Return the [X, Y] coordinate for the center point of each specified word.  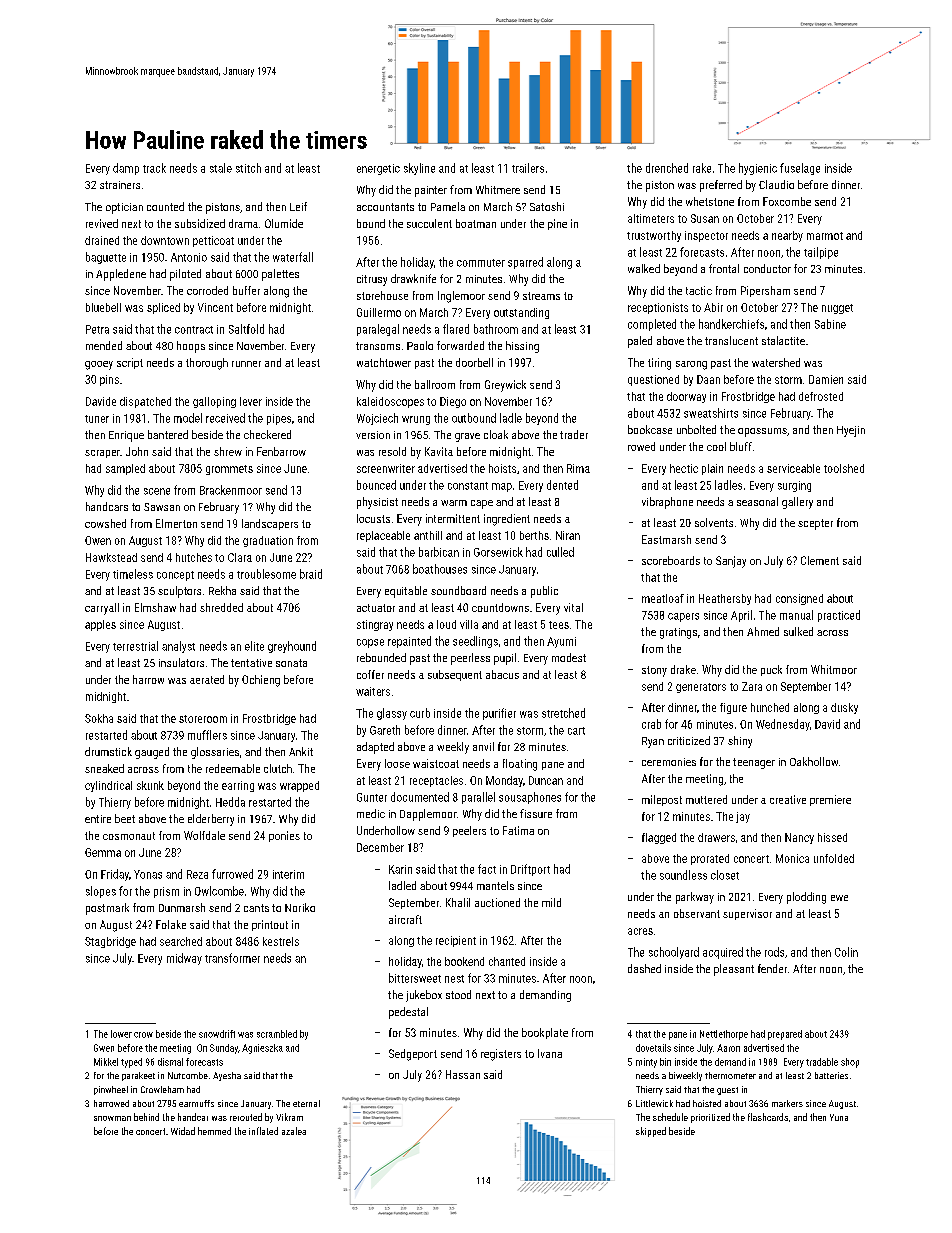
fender [772, 968]
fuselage [800, 169]
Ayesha [227, 1076]
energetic [378, 169]
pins [109, 380]
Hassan [463, 1074]
